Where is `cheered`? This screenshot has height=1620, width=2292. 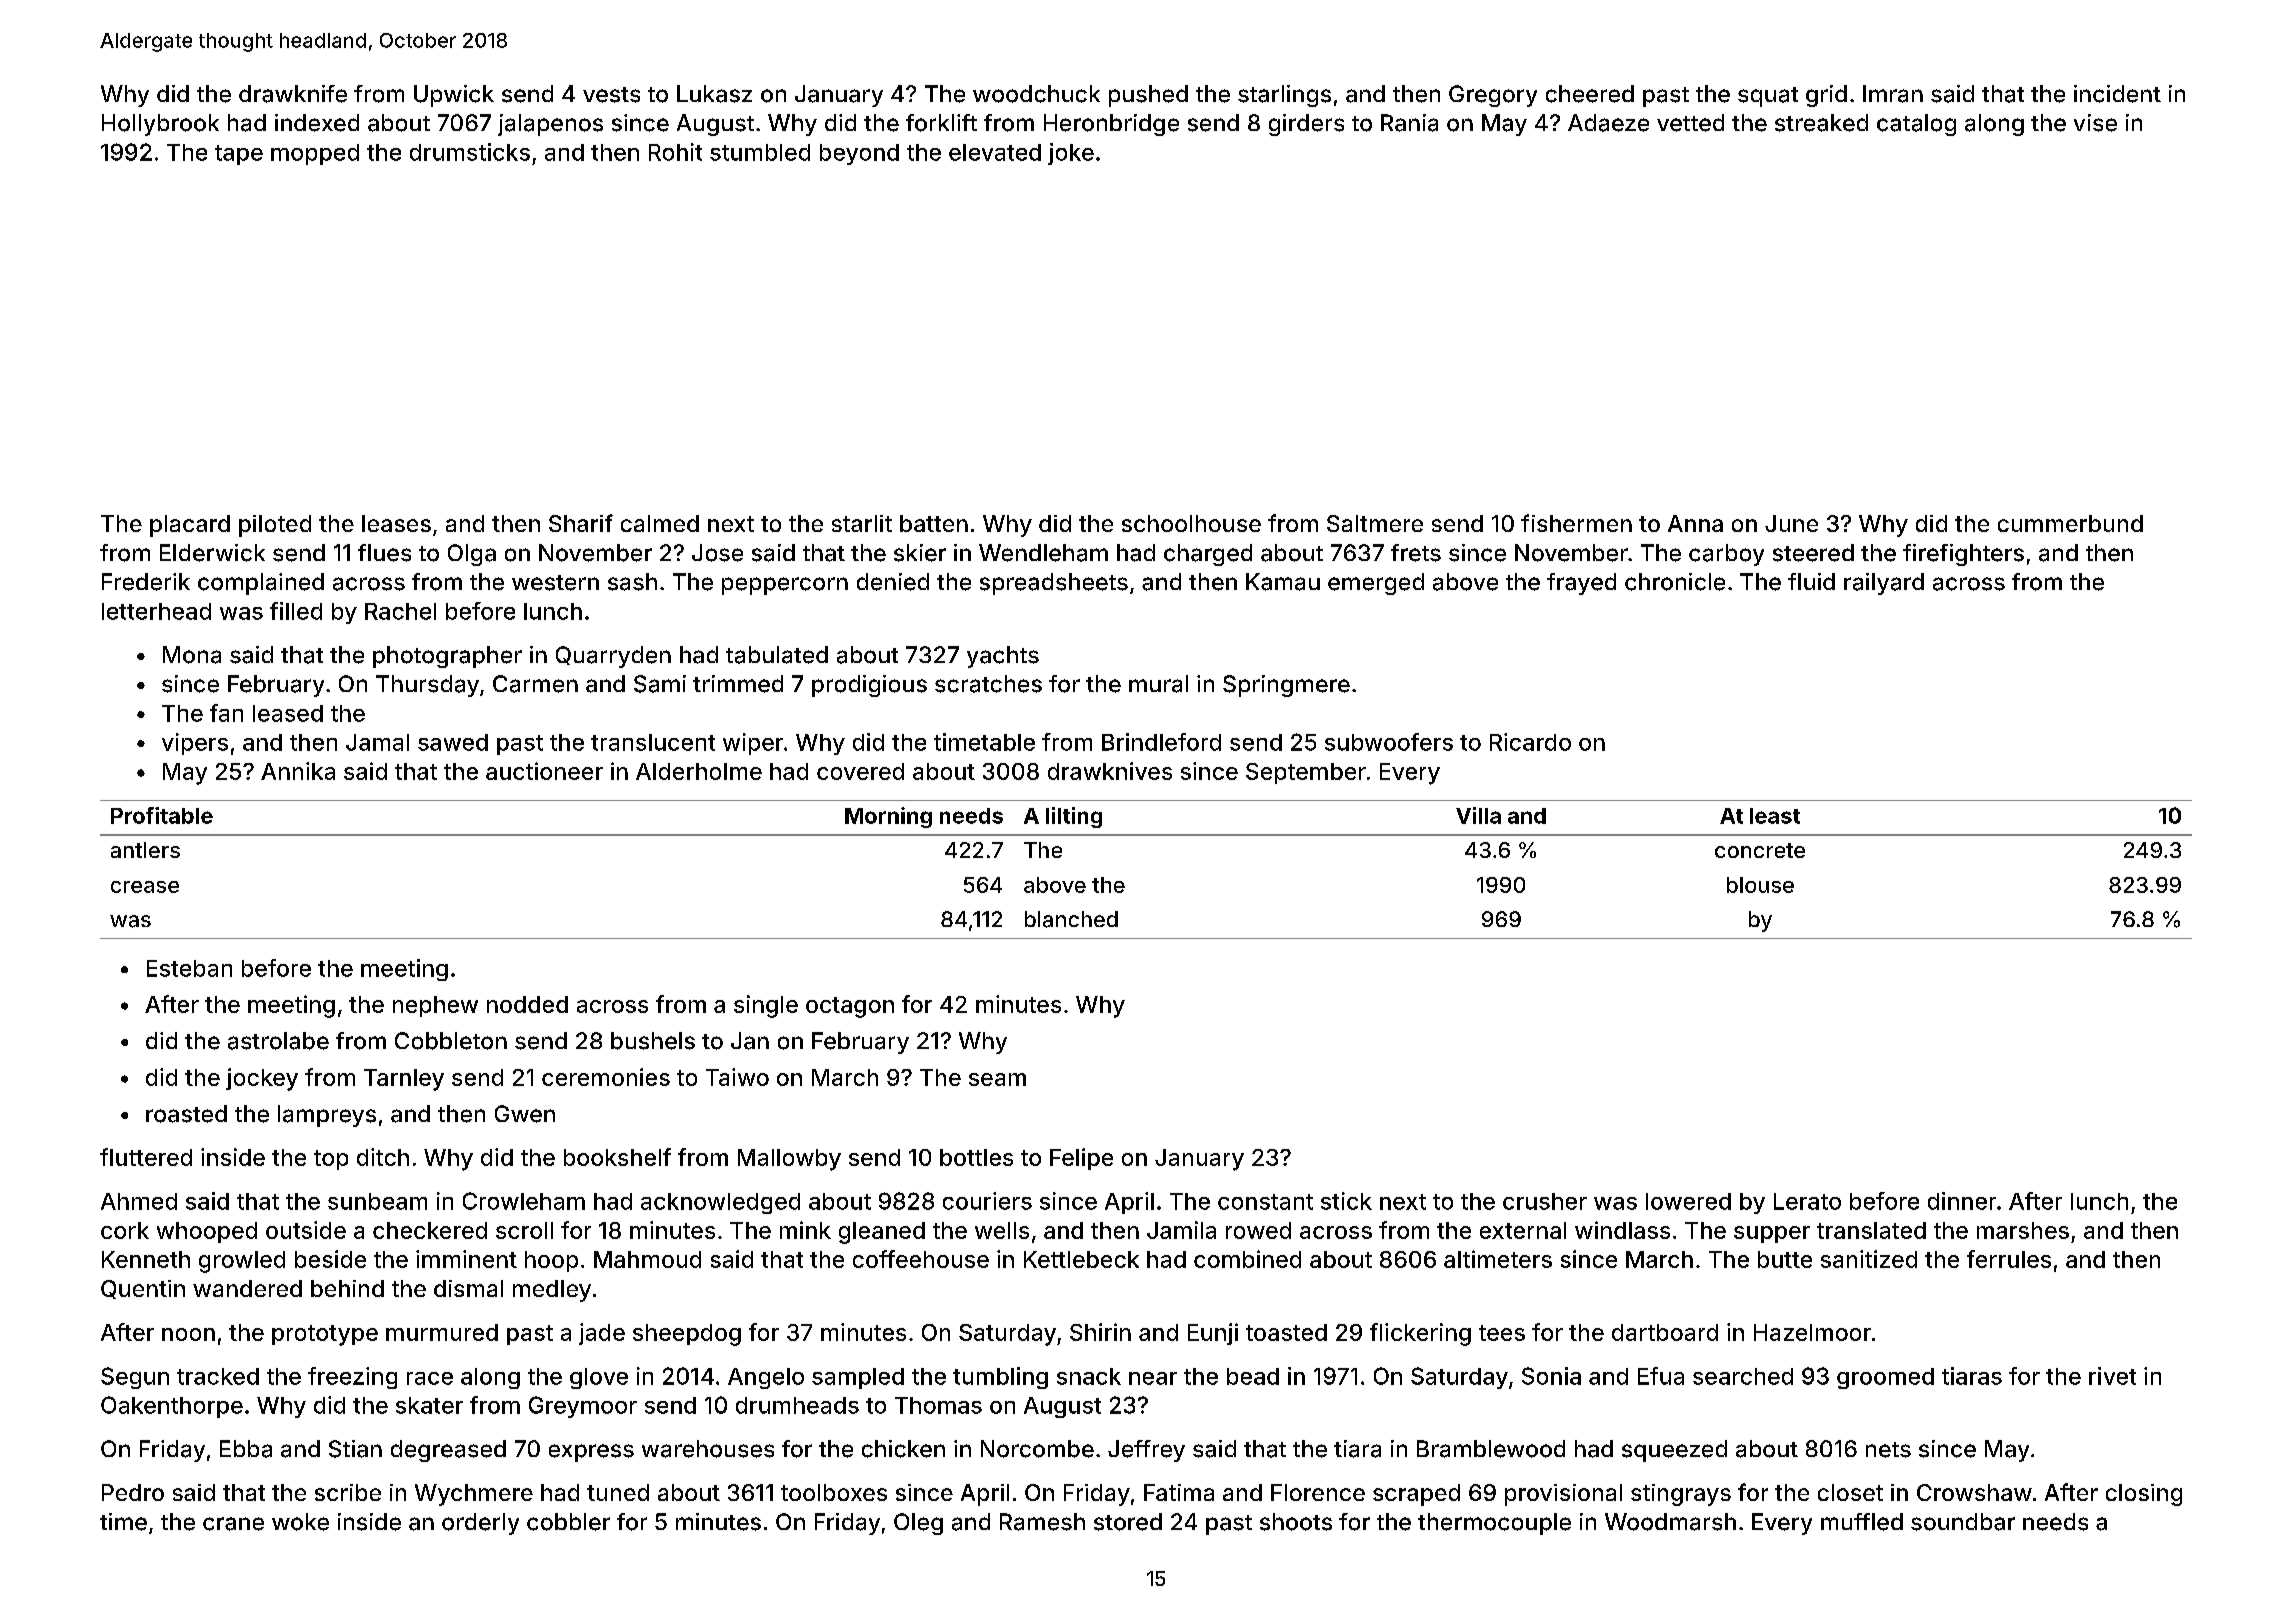
cheered is located at coordinates (1590, 94).
